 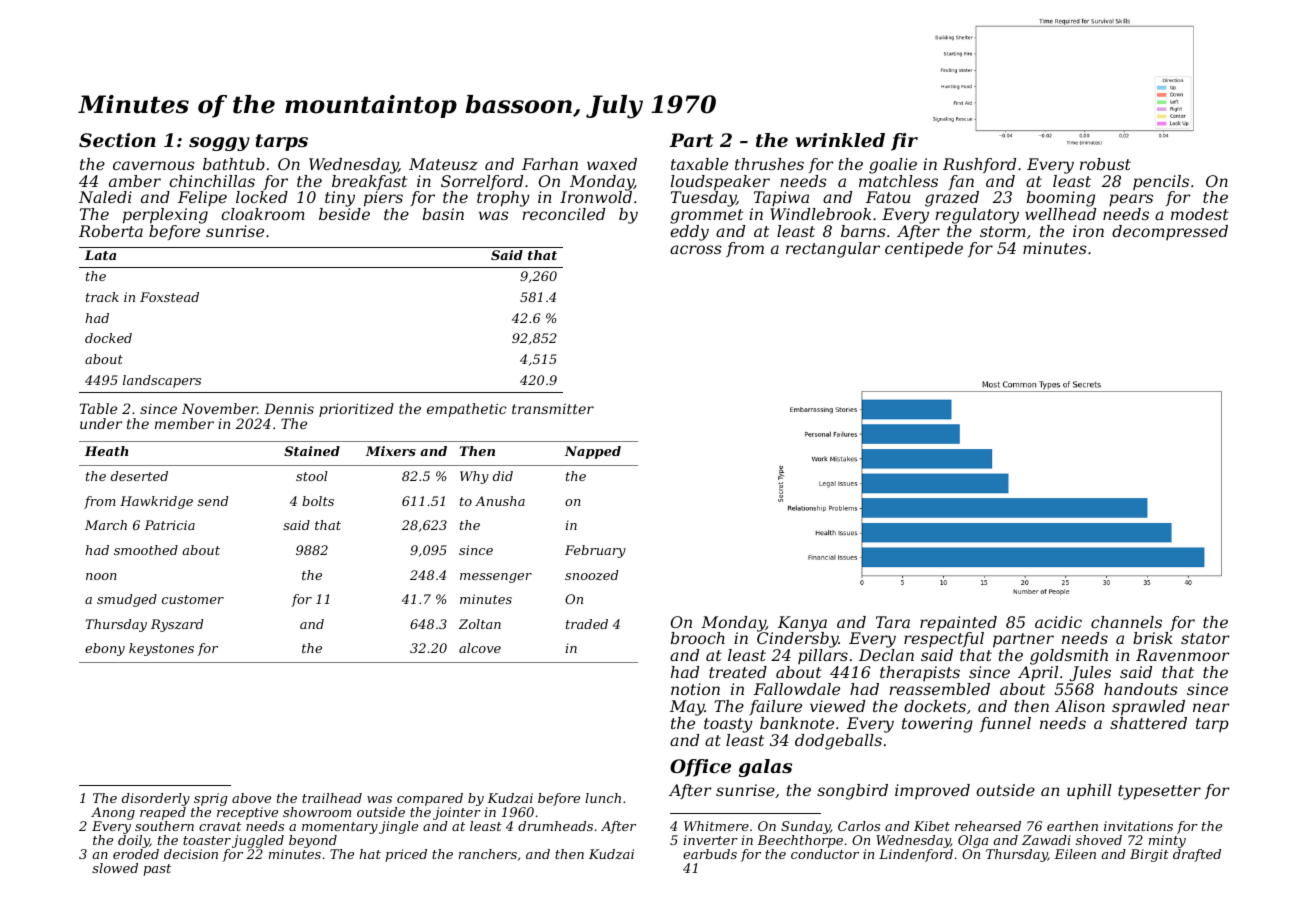 What do you see at coordinates (157, 870) in the screenshot?
I see `past` at bounding box center [157, 870].
